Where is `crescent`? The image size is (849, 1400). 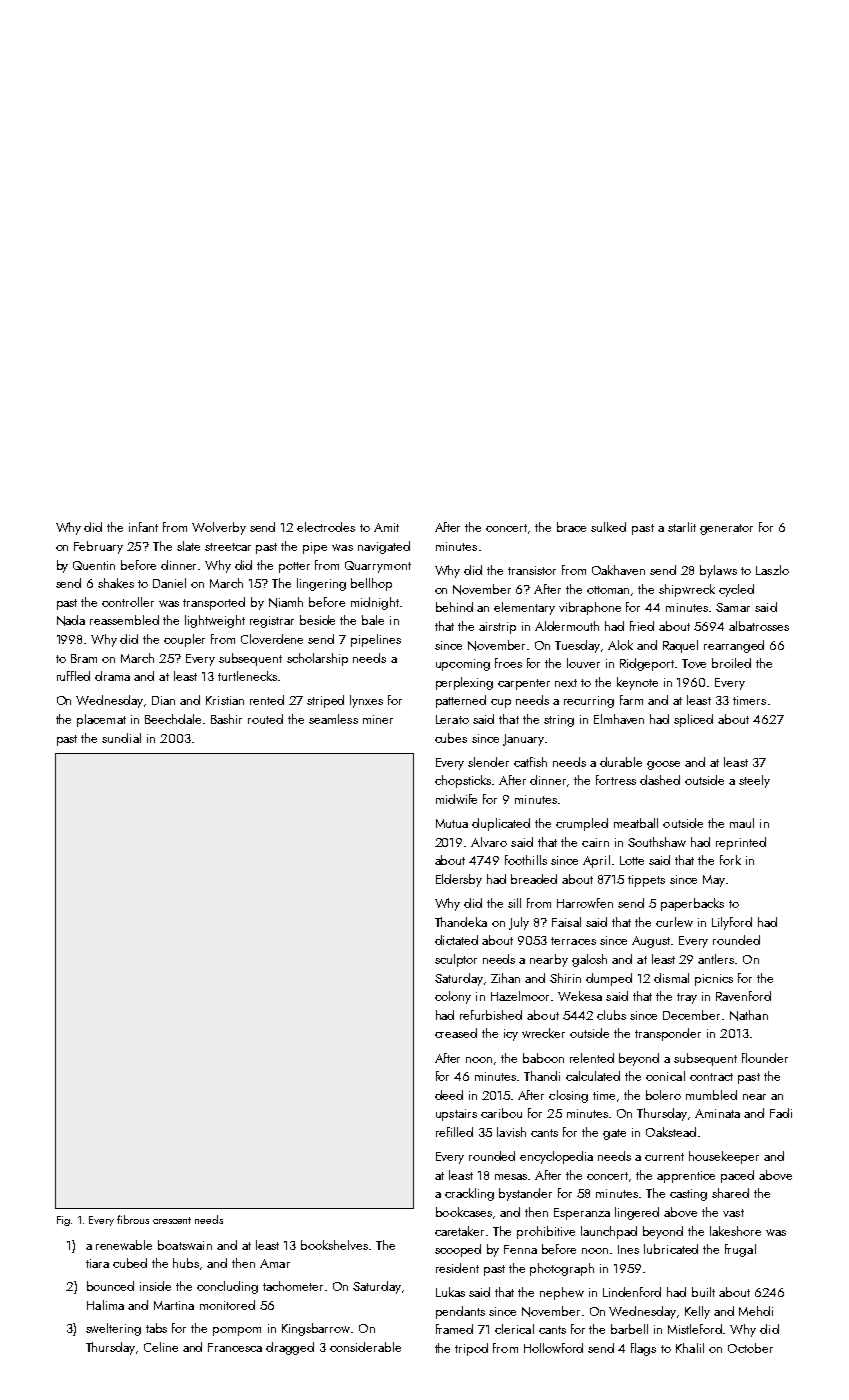
crescent is located at coordinates (172, 1220).
